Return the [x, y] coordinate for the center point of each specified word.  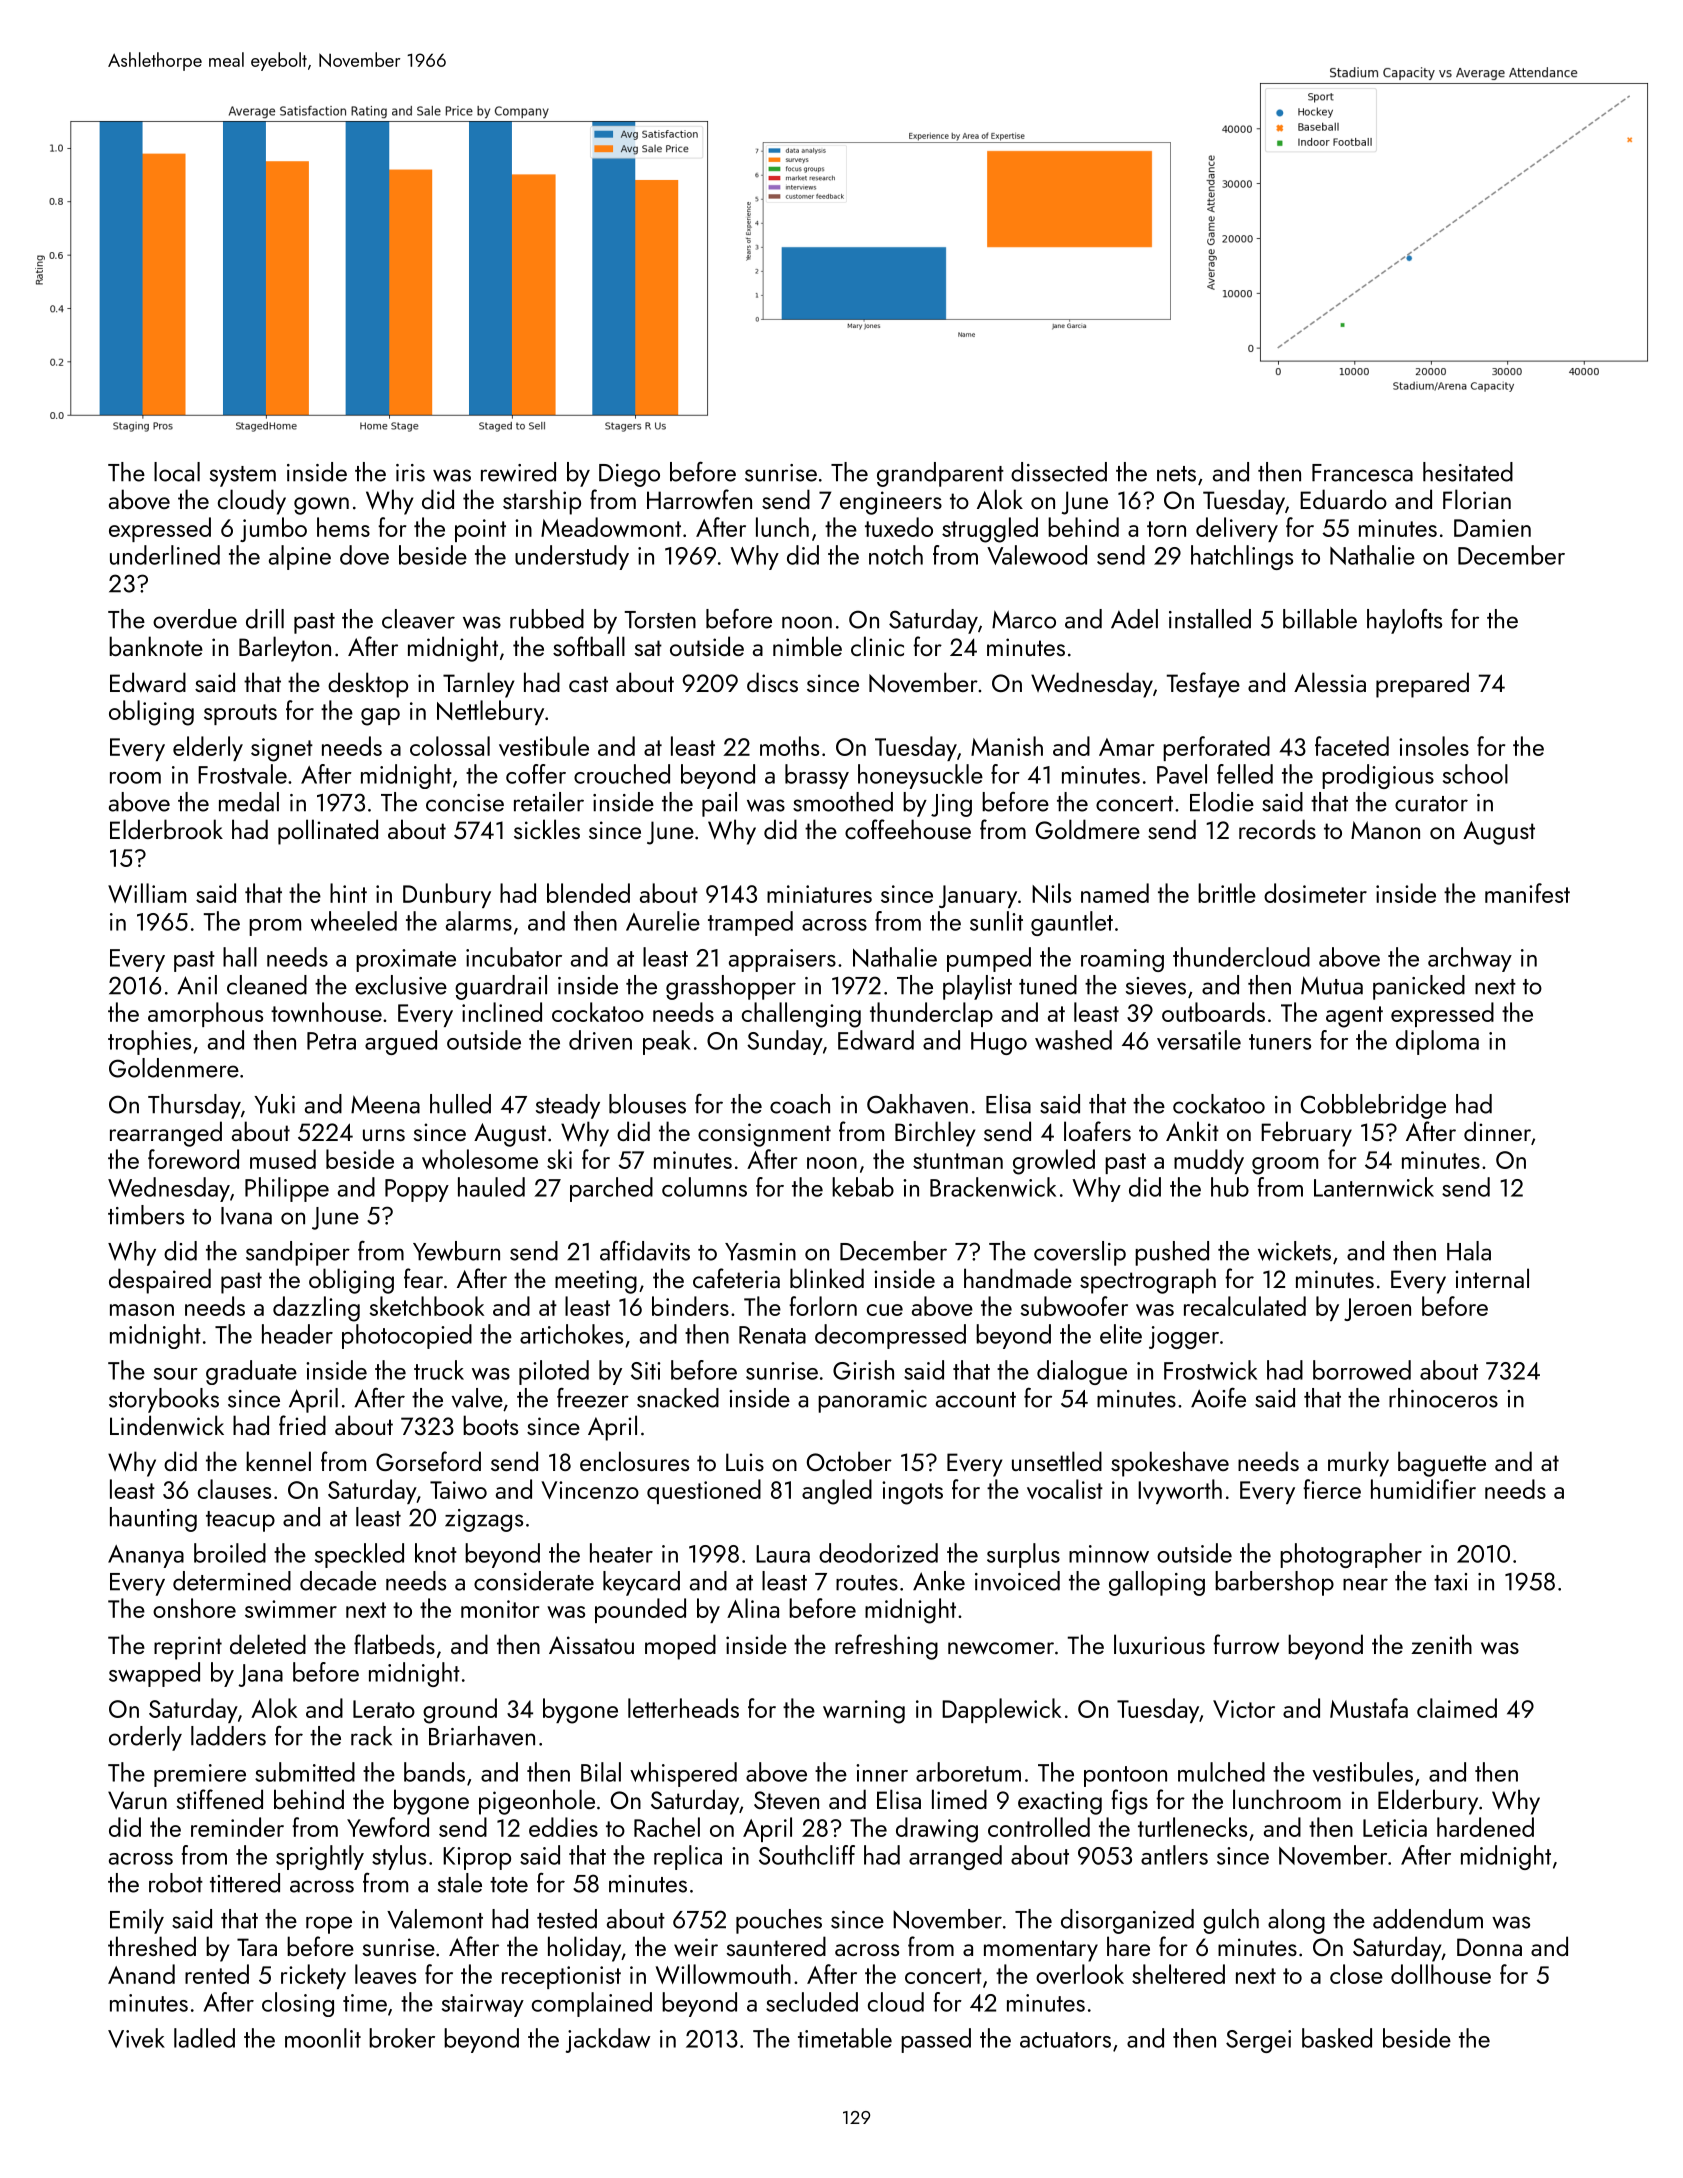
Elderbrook [166, 829]
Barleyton [285, 649]
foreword [193, 1159]
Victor [1244, 1709]
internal [1492, 1278]
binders [690, 1306]
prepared [1422, 685]
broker [402, 2038]
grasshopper [731, 987]
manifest [1527, 893]
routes [867, 1583]
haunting [153, 1519]
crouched [622, 774]
